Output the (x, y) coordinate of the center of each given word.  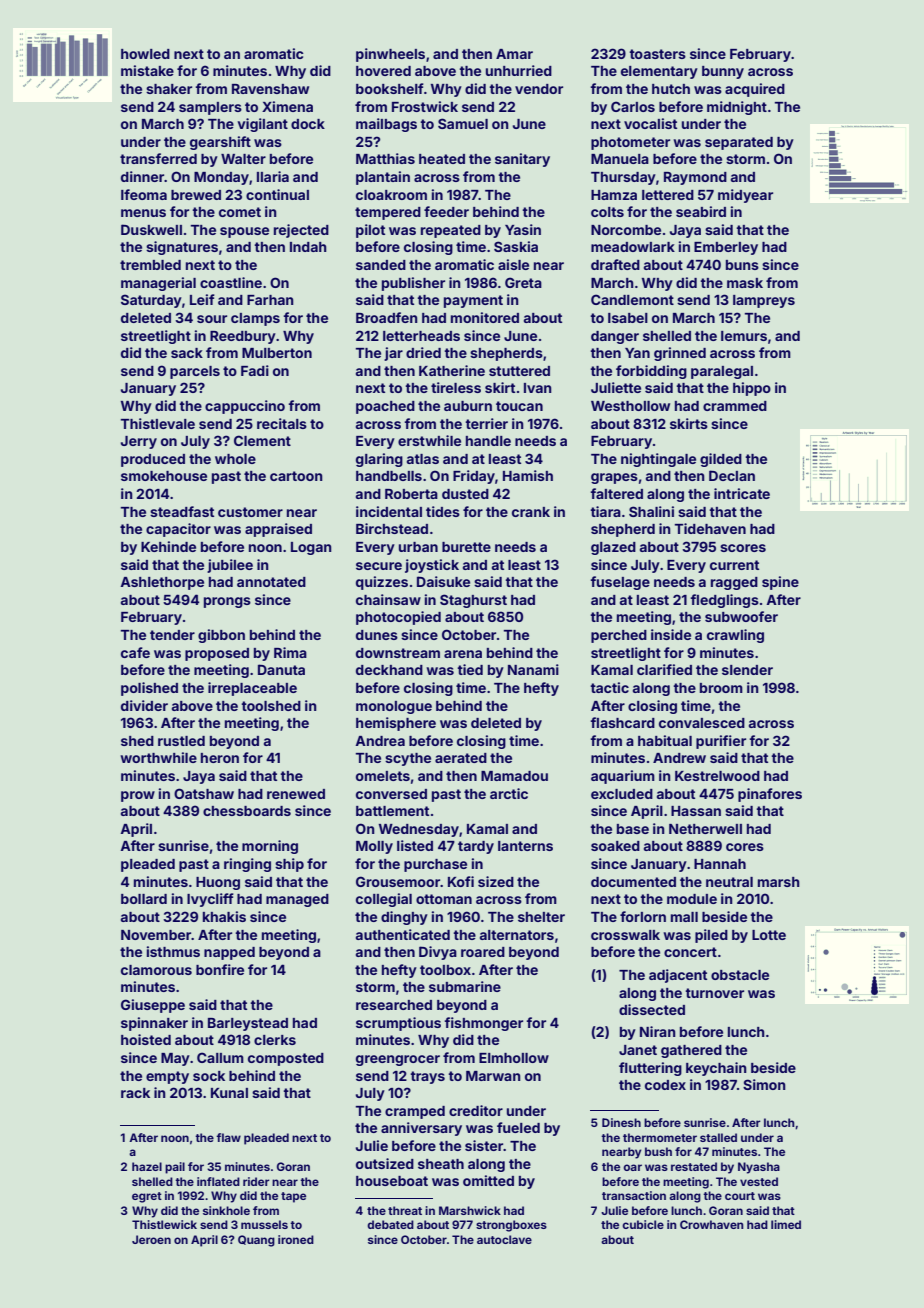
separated (739, 143)
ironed (296, 1239)
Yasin (523, 229)
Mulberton (277, 353)
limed (786, 1224)
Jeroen (151, 1239)
